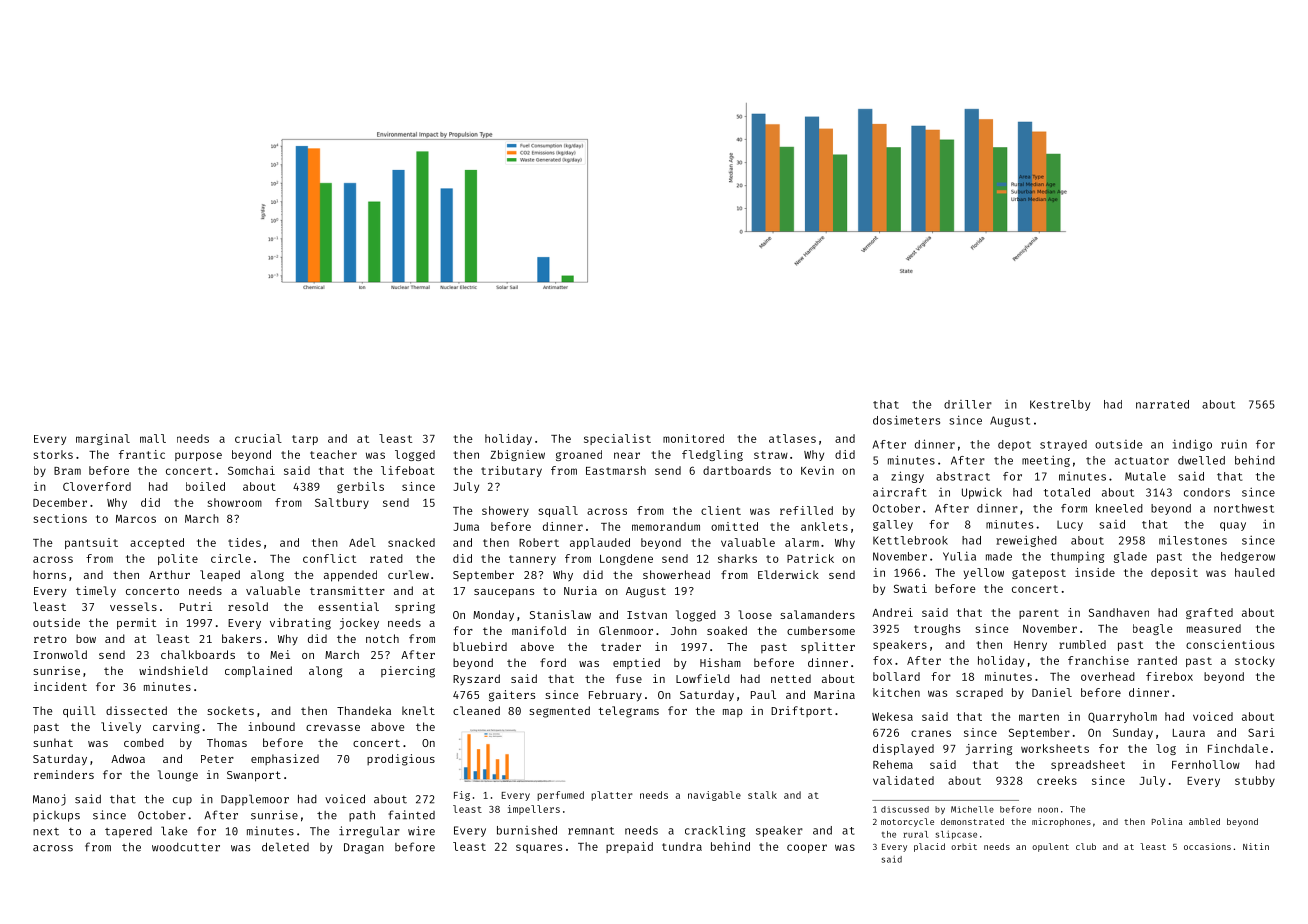  What do you see at coordinates (737, 470) in the image?
I see `dartboards` at bounding box center [737, 470].
